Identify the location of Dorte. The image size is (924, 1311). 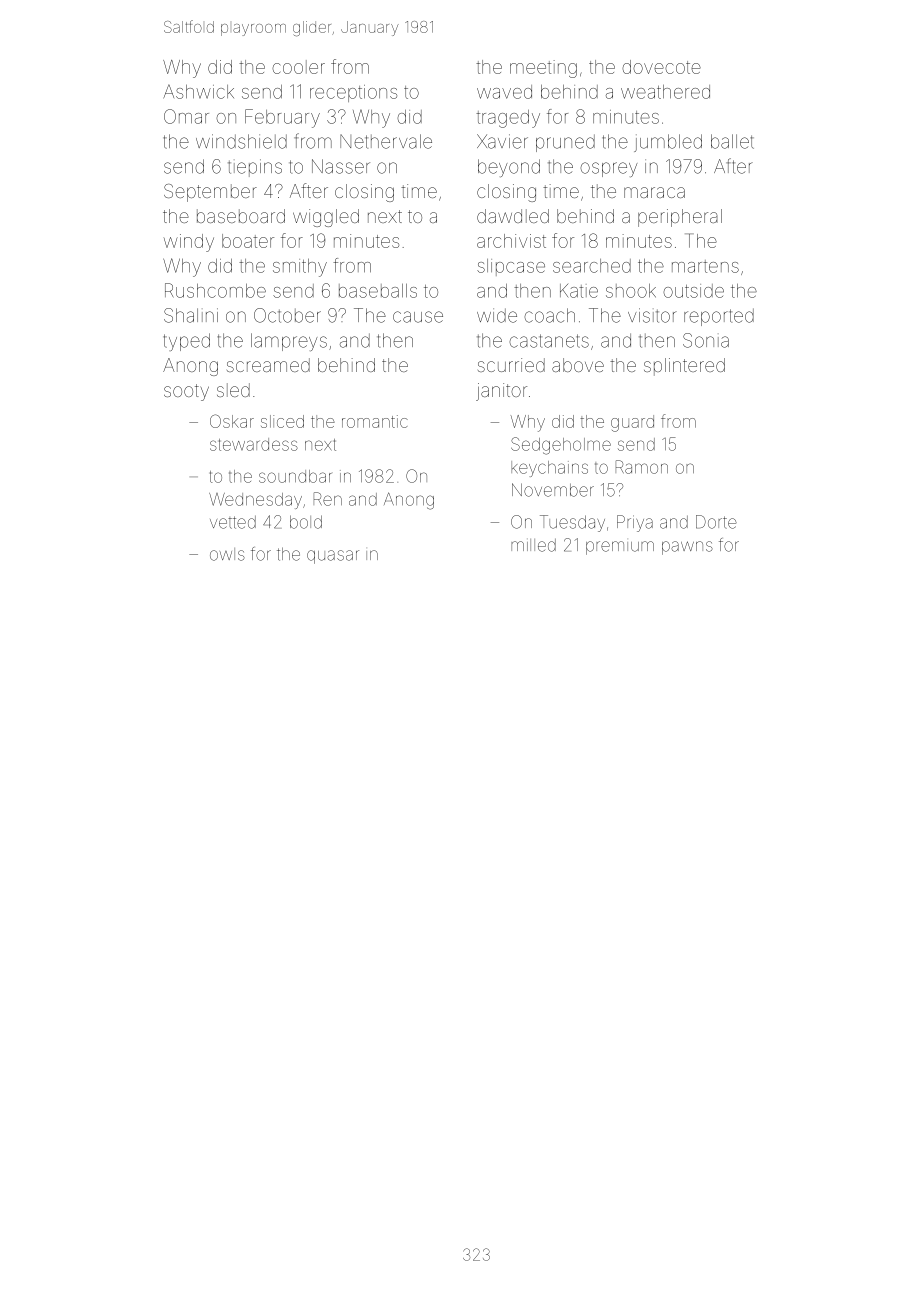
(716, 522).
